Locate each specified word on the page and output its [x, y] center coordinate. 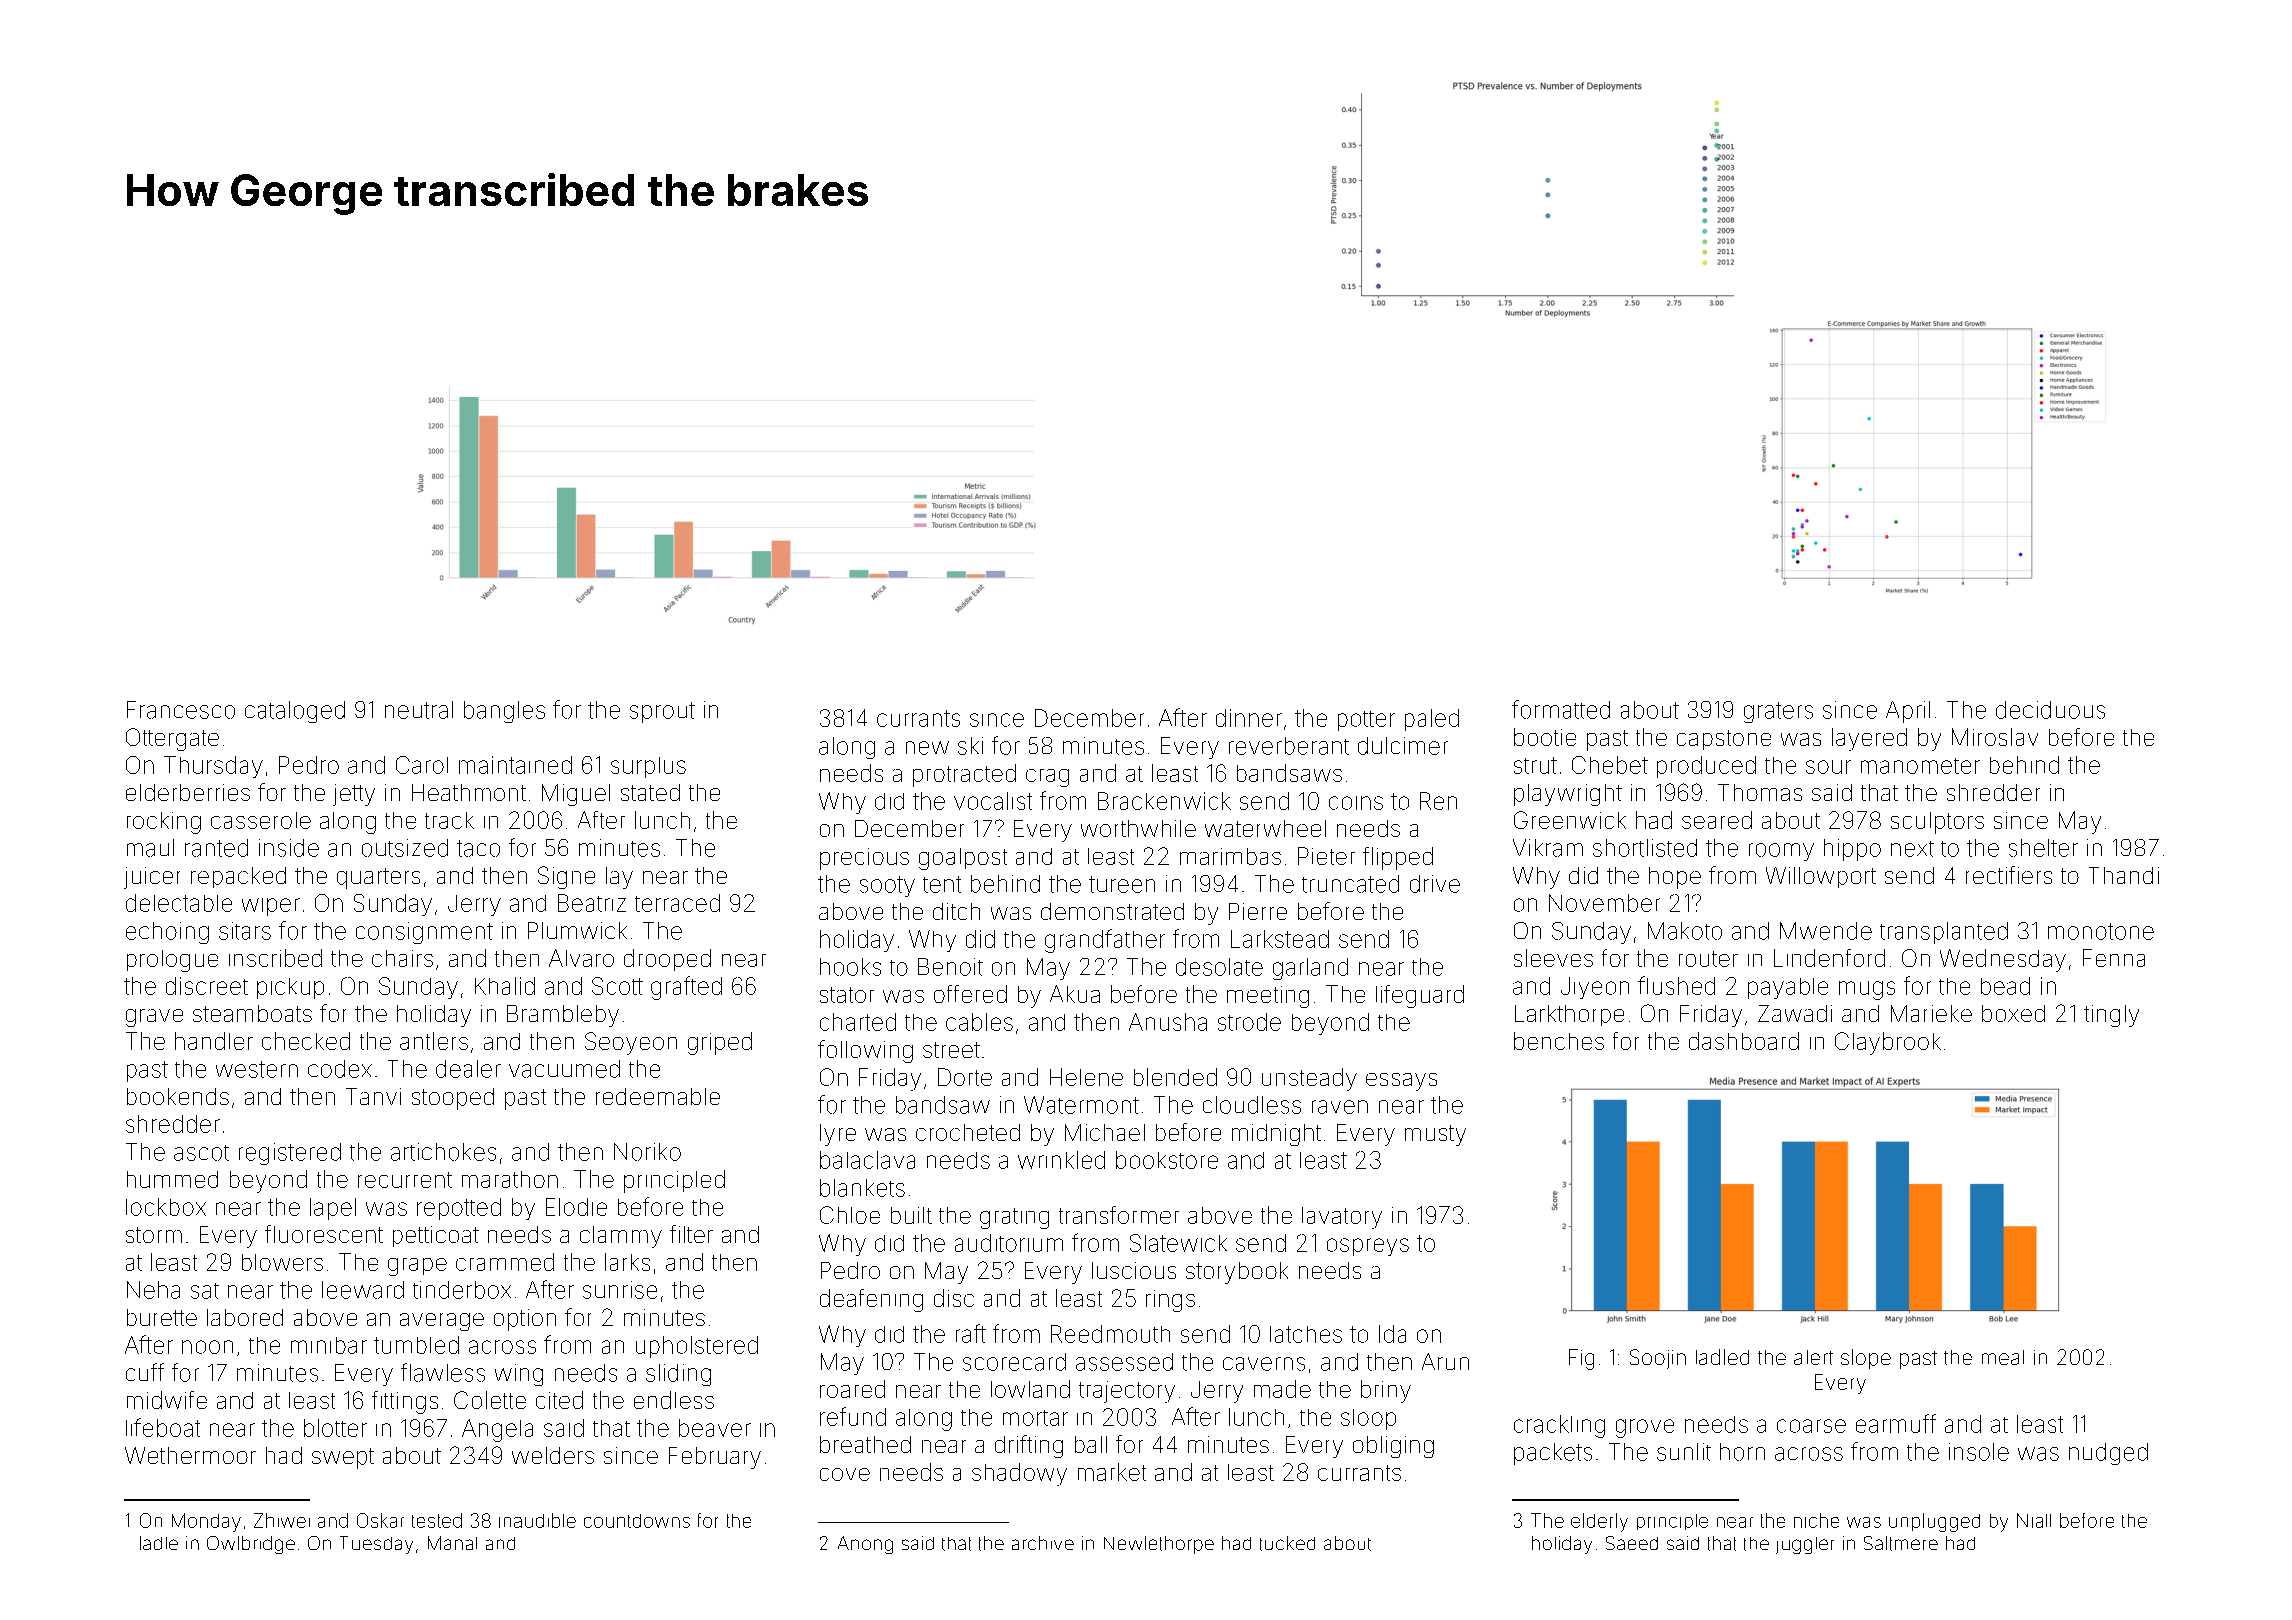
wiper [271, 907]
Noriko [647, 1152]
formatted [1561, 709]
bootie [1545, 737]
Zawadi [1795, 1013]
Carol [422, 765]
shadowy [1019, 1474]
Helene [1086, 1077]
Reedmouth [1110, 1334]
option [525, 1320]
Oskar [380, 1520]
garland [1310, 969]
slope [1866, 1359]
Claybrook [1888, 1043]
